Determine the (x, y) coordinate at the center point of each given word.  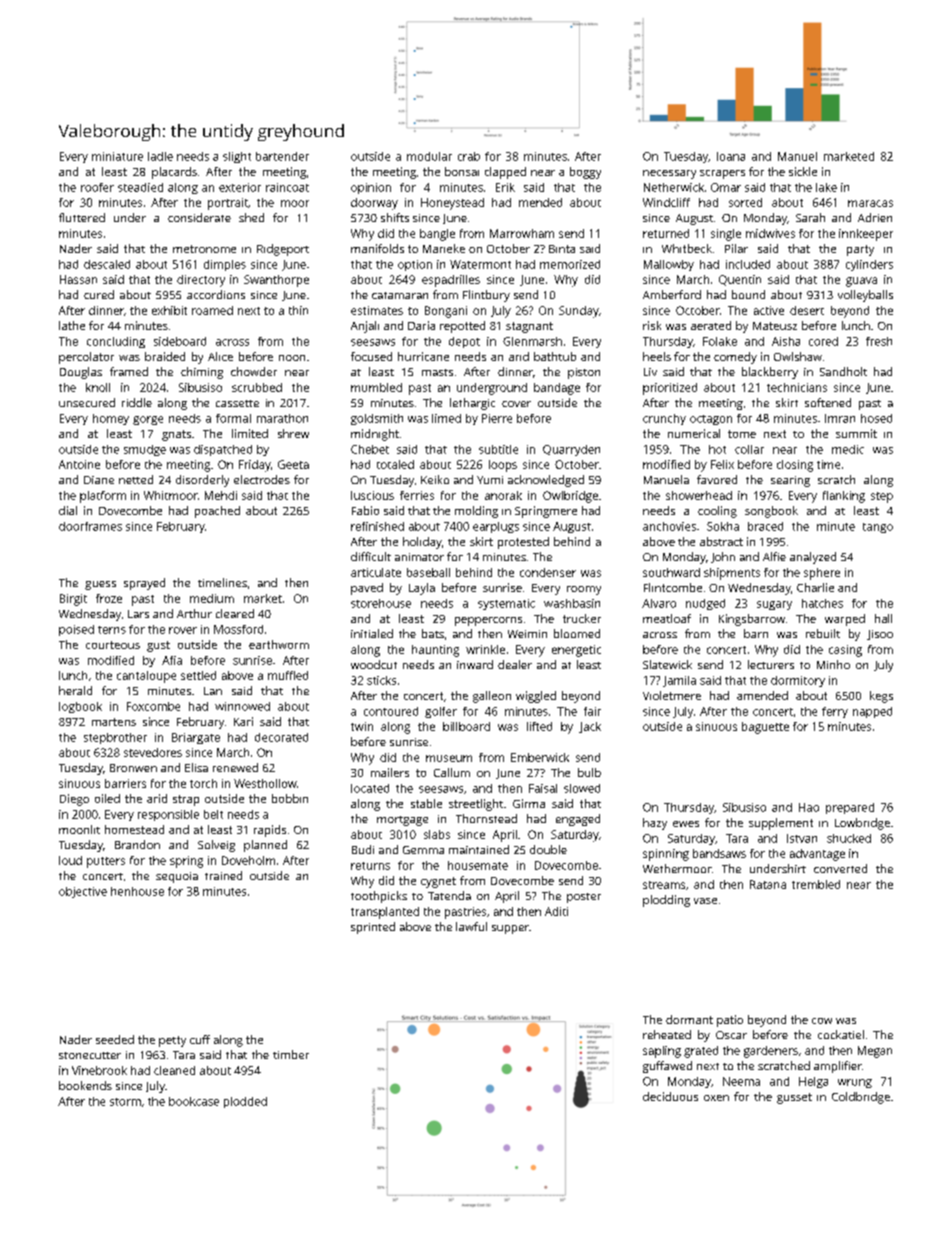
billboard (466, 726)
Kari (243, 721)
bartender (282, 156)
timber (291, 1054)
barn (756, 633)
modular (429, 156)
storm (125, 1102)
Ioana (731, 156)
